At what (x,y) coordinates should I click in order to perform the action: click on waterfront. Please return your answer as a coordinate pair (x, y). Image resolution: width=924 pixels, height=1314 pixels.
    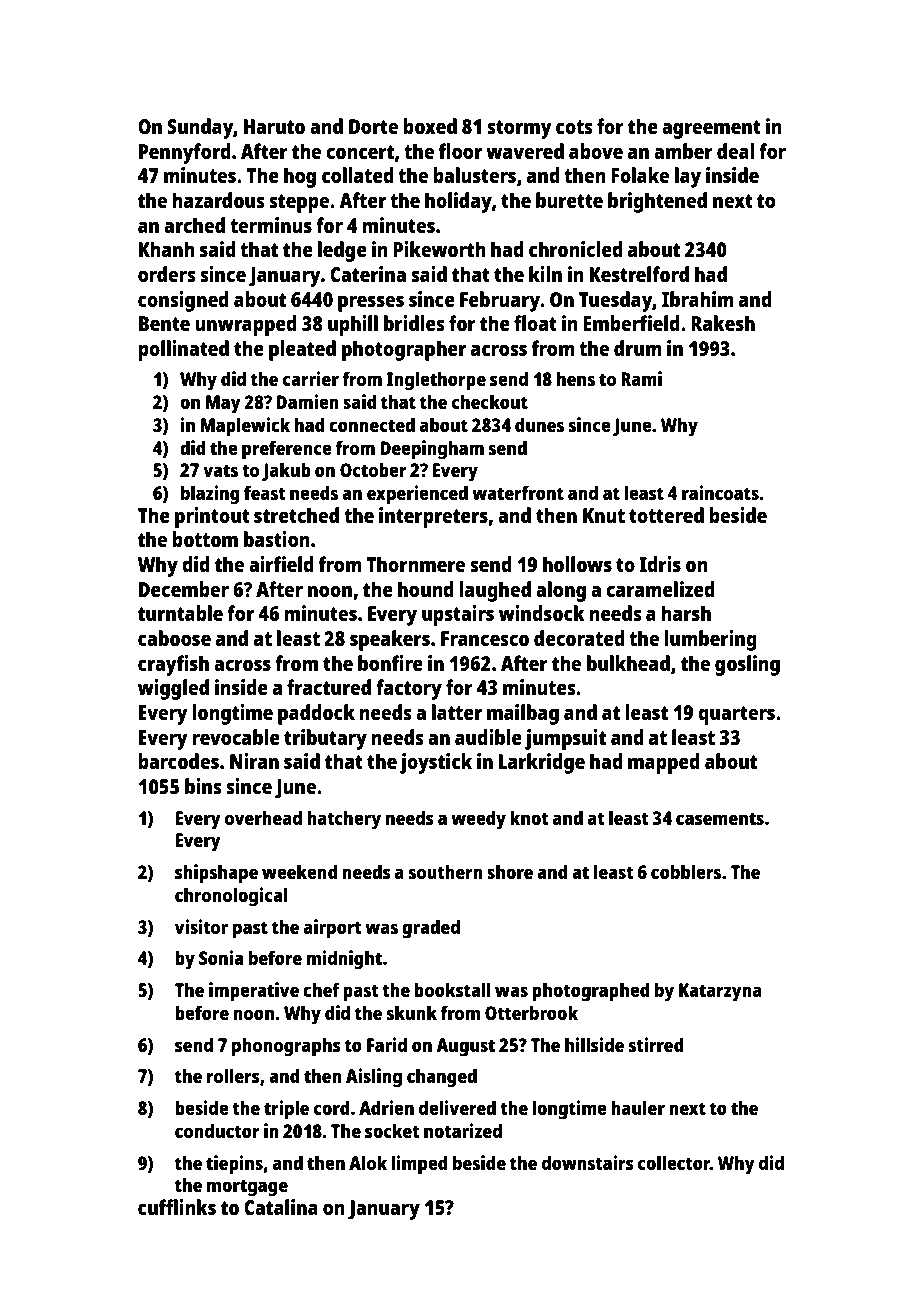
    Looking at the image, I should click on (518, 492).
